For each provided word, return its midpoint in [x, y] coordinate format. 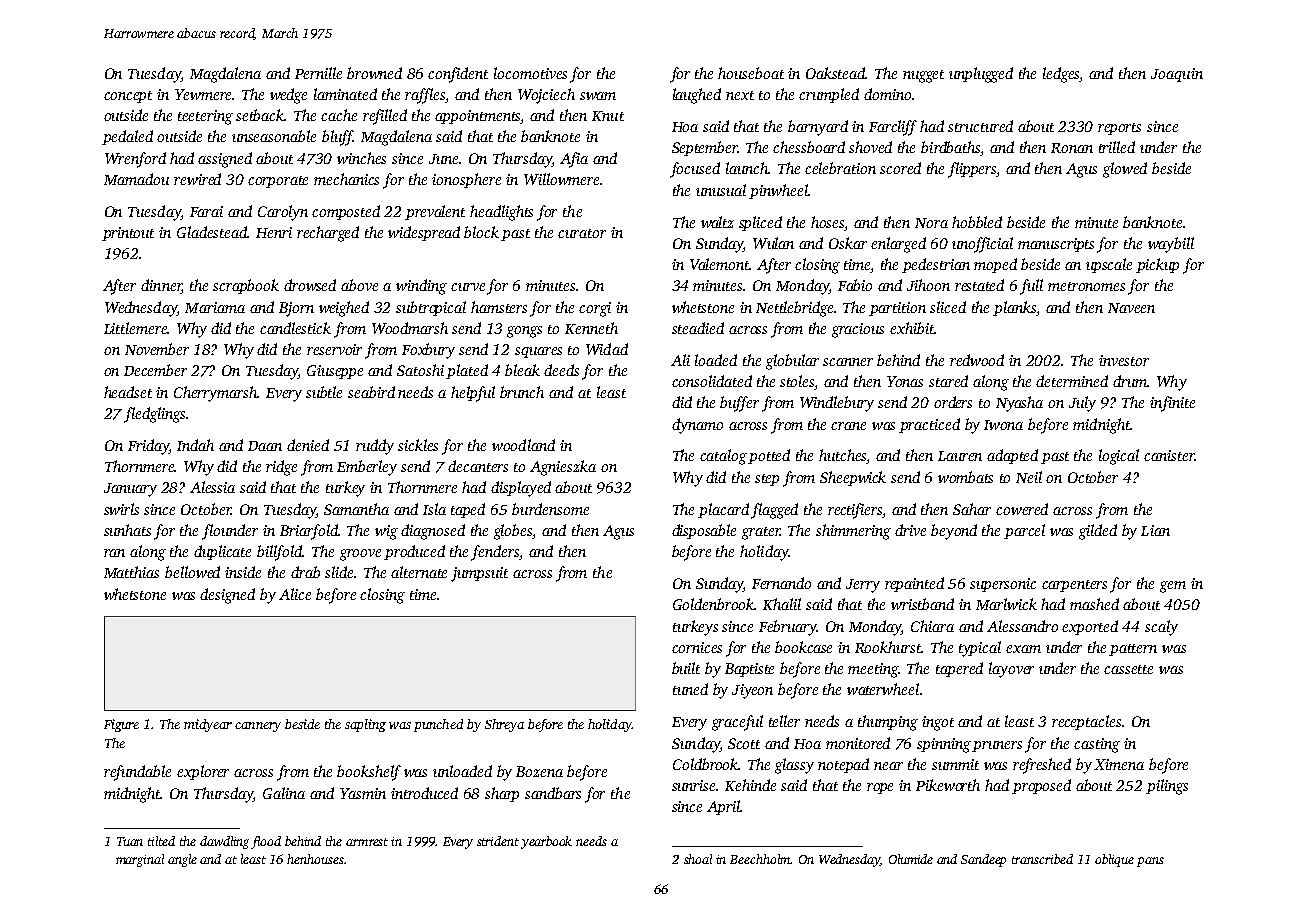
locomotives [530, 73]
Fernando [781, 583]
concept [128, 97]
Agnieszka [563, 468]
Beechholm [760, 859]
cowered [1022, 509]
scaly [1161, 628]
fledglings [154, 415]
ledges [1061, 75]
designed [227, 596]
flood [266, 842]
